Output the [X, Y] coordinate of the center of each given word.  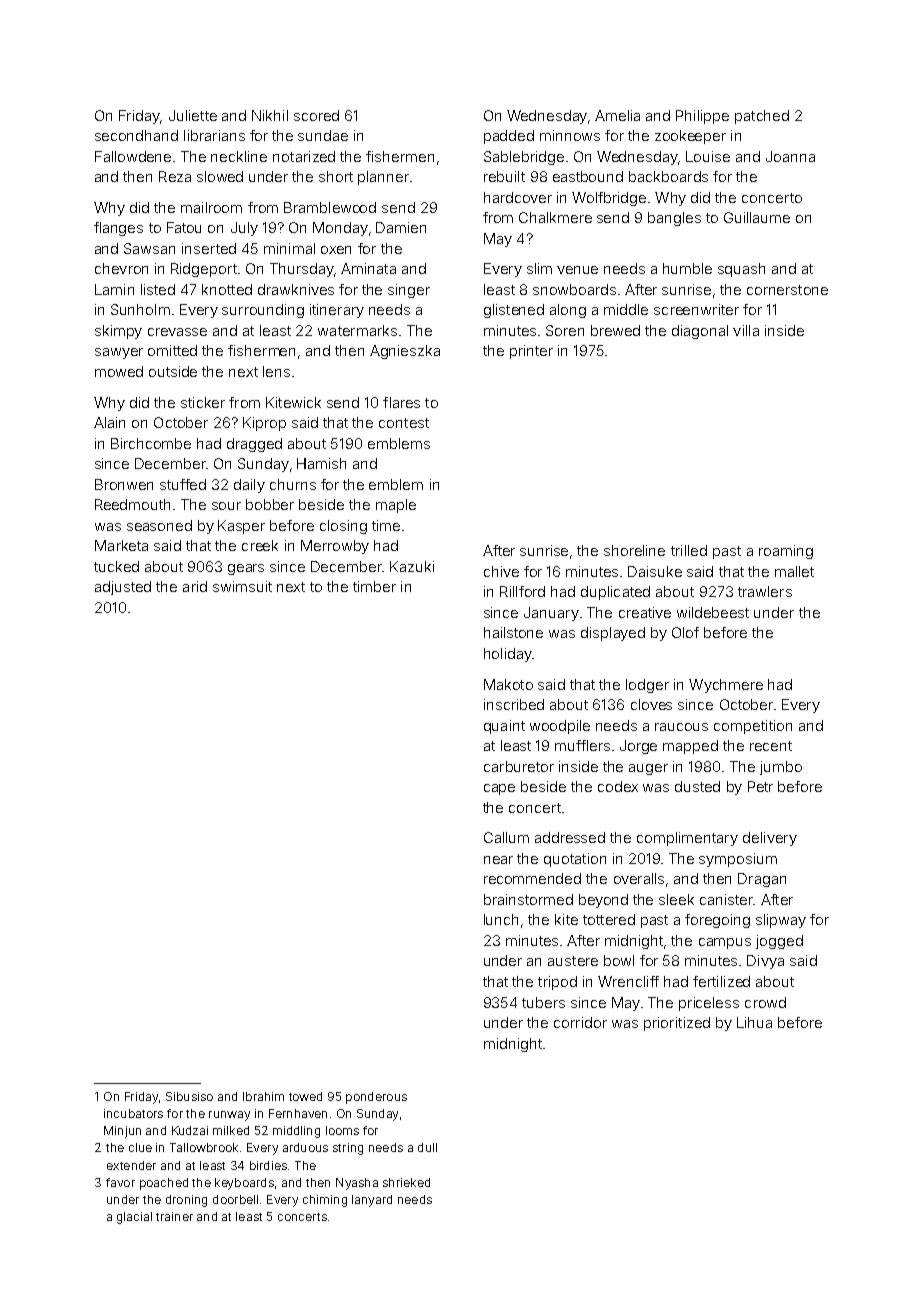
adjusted [123, 588]
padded [509, 137]
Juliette [193, 115]
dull [427, 1147]
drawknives [296, 289]
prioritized [677, 1024]
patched [762, 117]
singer [409, 291]
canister [726, 899]
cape [499, 789]
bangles [674, 219]
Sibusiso [189, 1096]
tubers [543, 1002]
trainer [174, 1216]
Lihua [754, 1022]
